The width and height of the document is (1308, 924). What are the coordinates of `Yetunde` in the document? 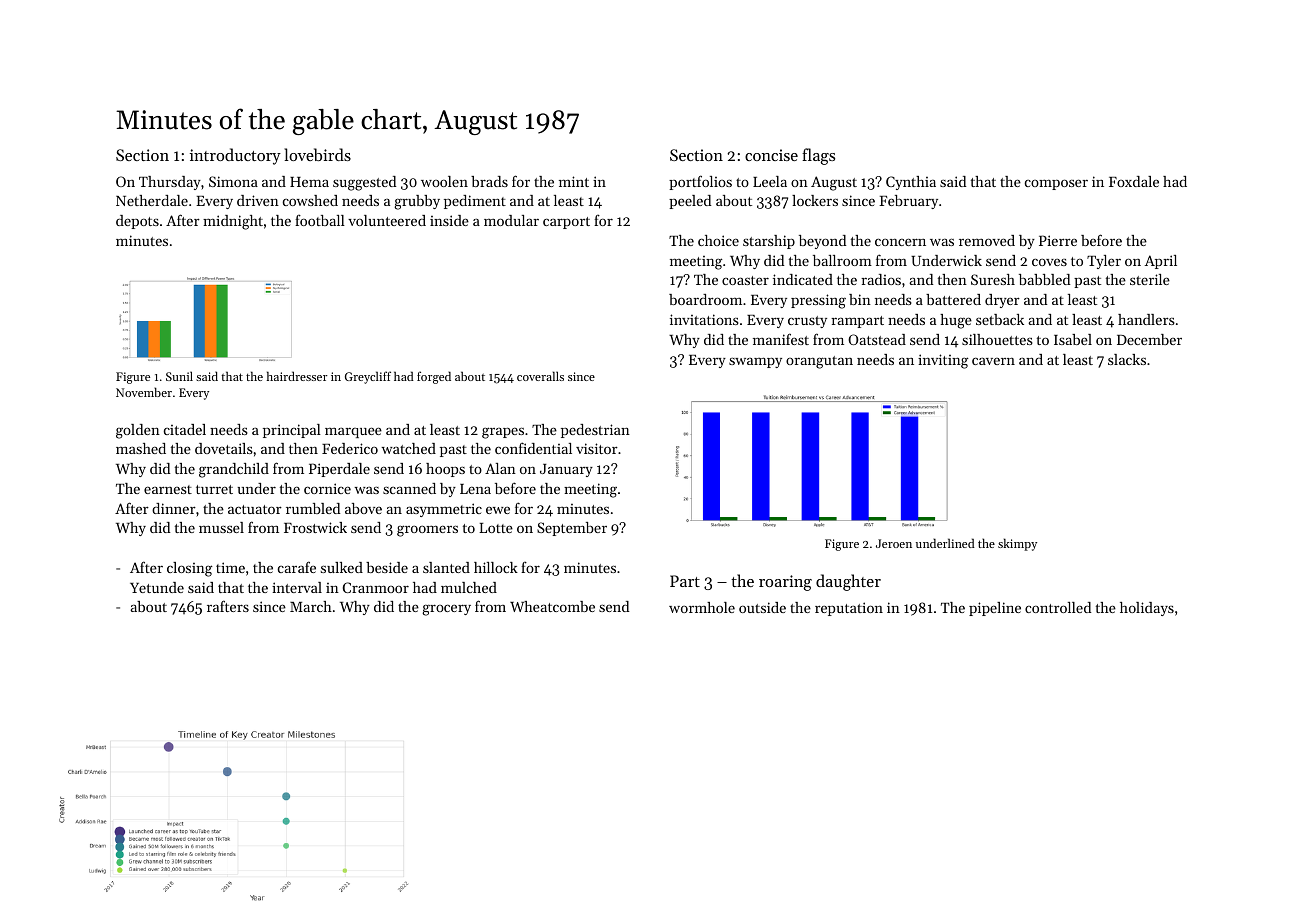 It's located at (157, 587).
